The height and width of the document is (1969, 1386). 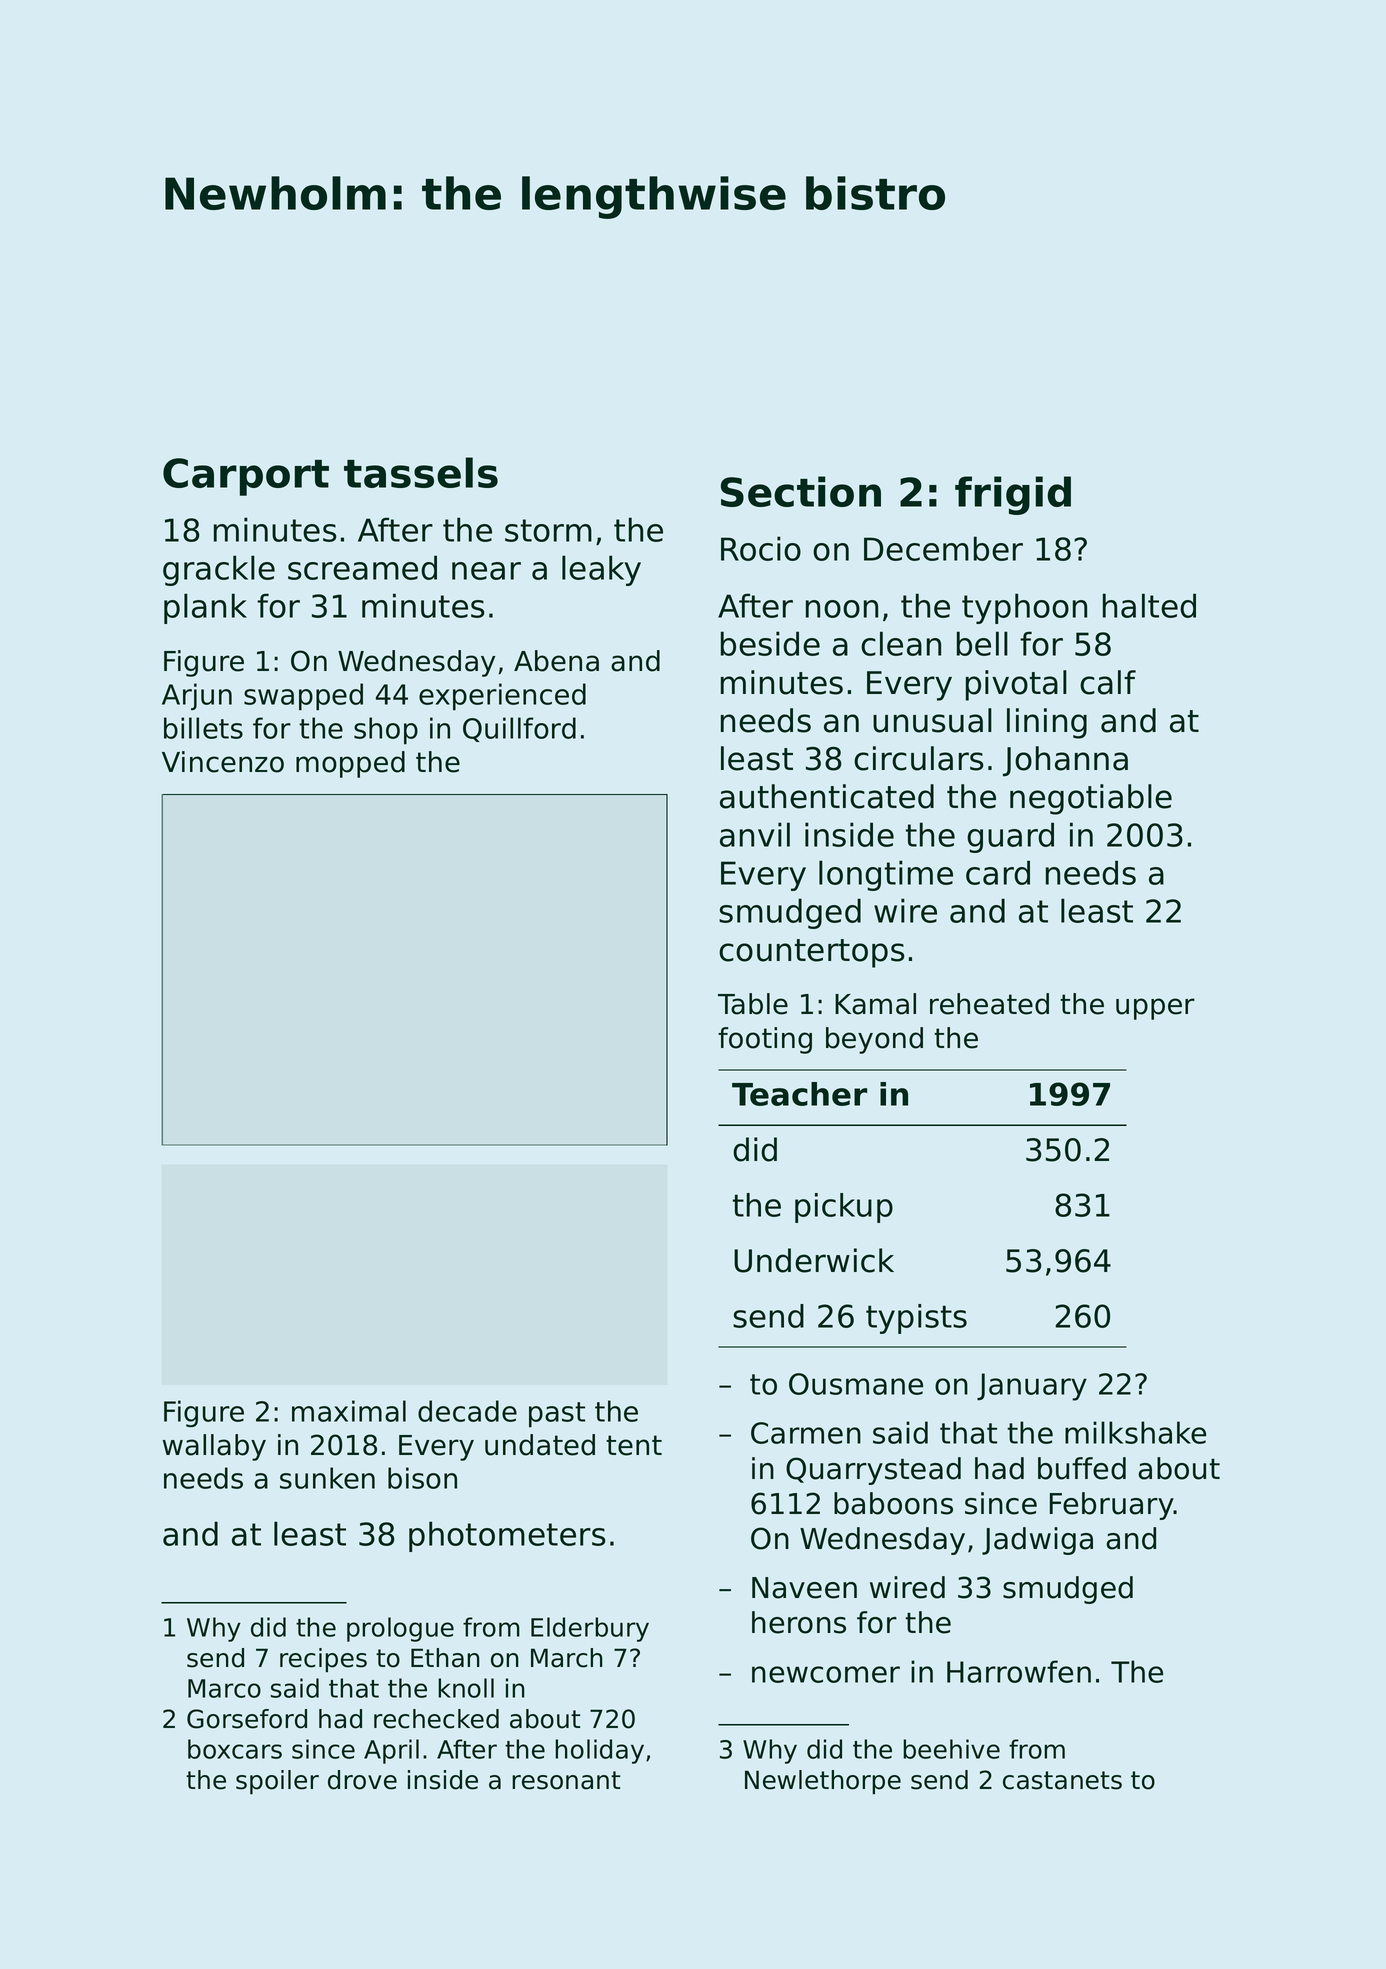 I want to click on tassels, so click(x=421, y=472).
